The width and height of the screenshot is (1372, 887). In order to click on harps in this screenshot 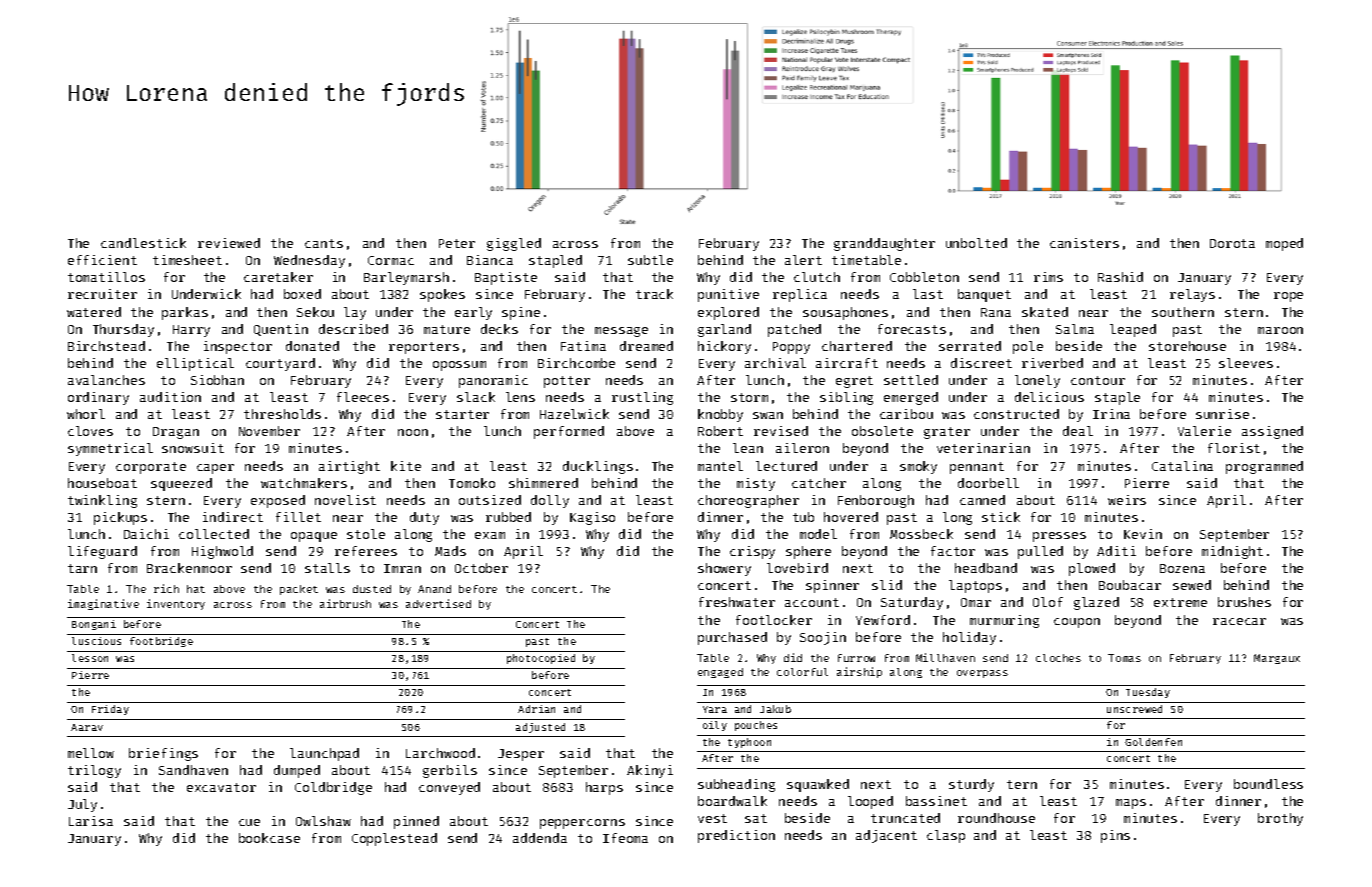, I will do `click(604, 788)`.
